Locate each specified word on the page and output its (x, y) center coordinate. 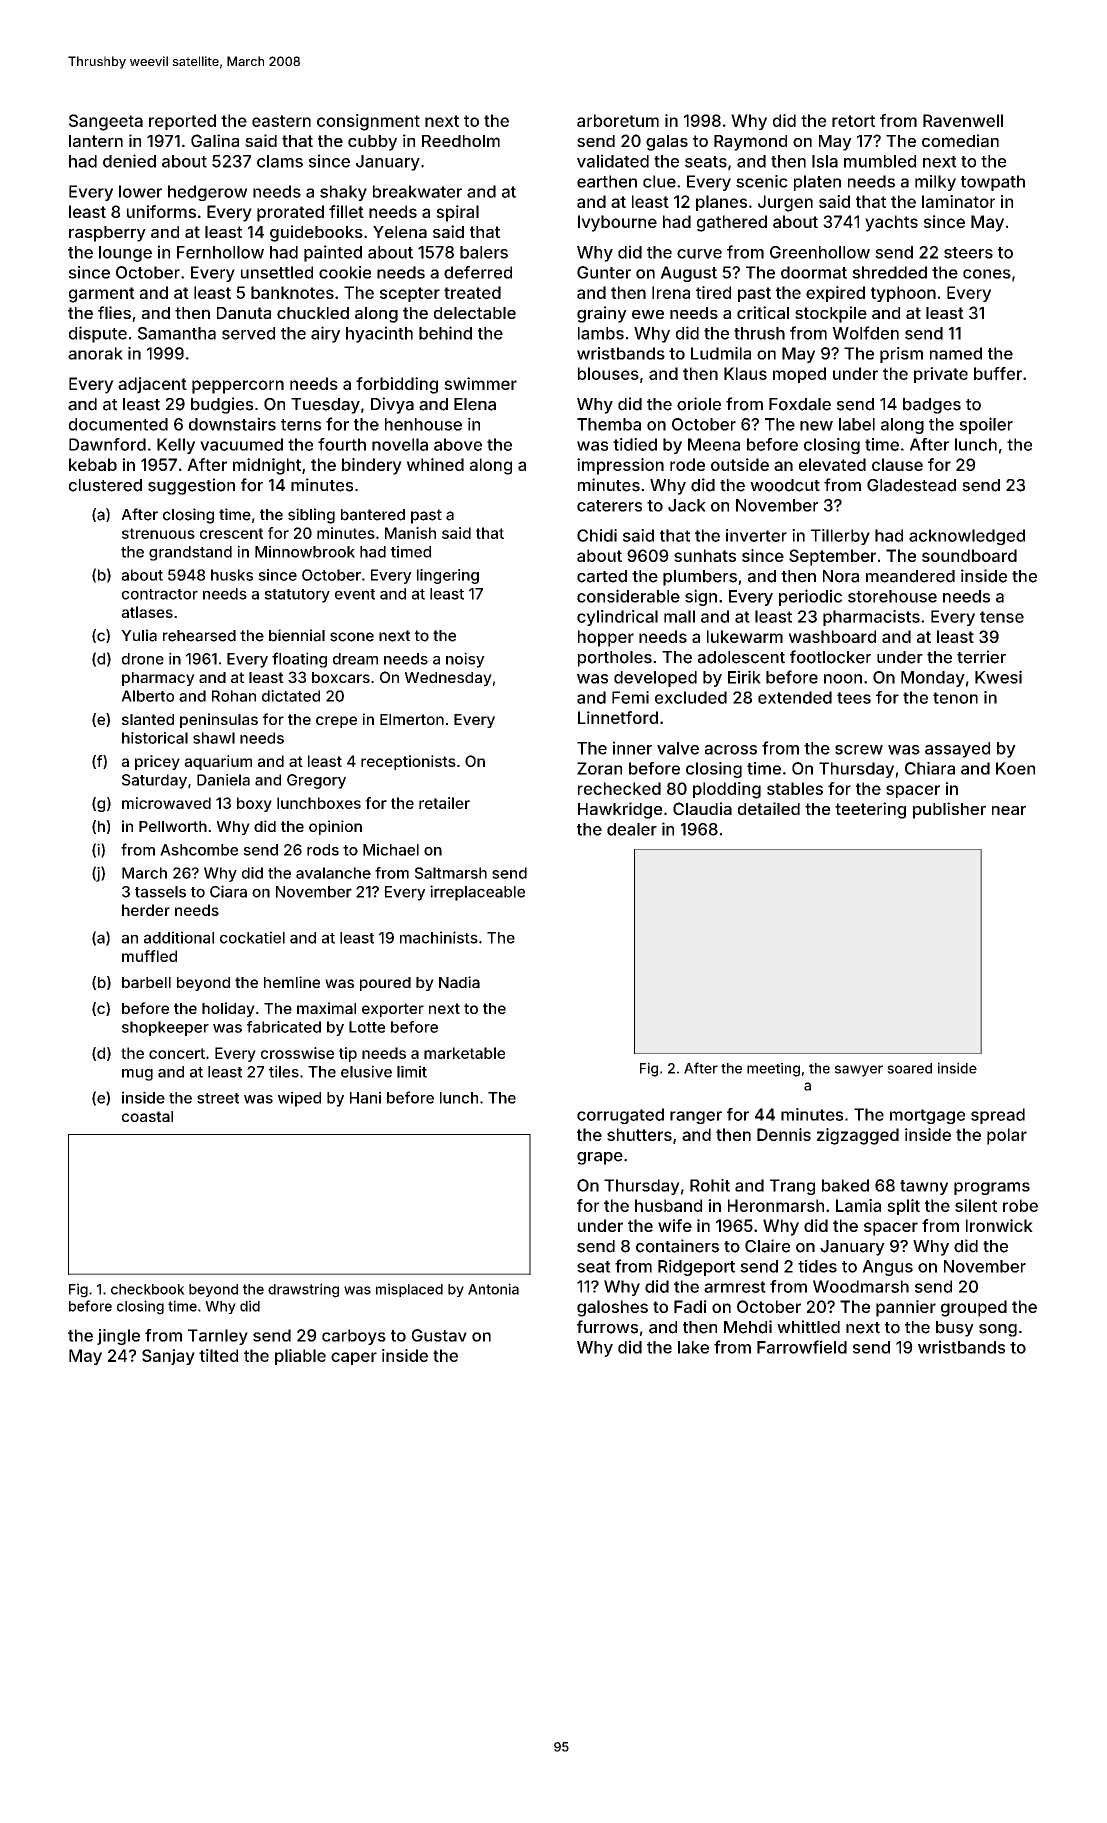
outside (740, 464)
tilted (218, 1355)
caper (354, 1358)
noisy (465, 660)
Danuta (244, 313)
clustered (105, 485)
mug (137, 1075)
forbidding (397, 385)
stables (795, 788)
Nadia (459, 982)
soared (909, 1068)
